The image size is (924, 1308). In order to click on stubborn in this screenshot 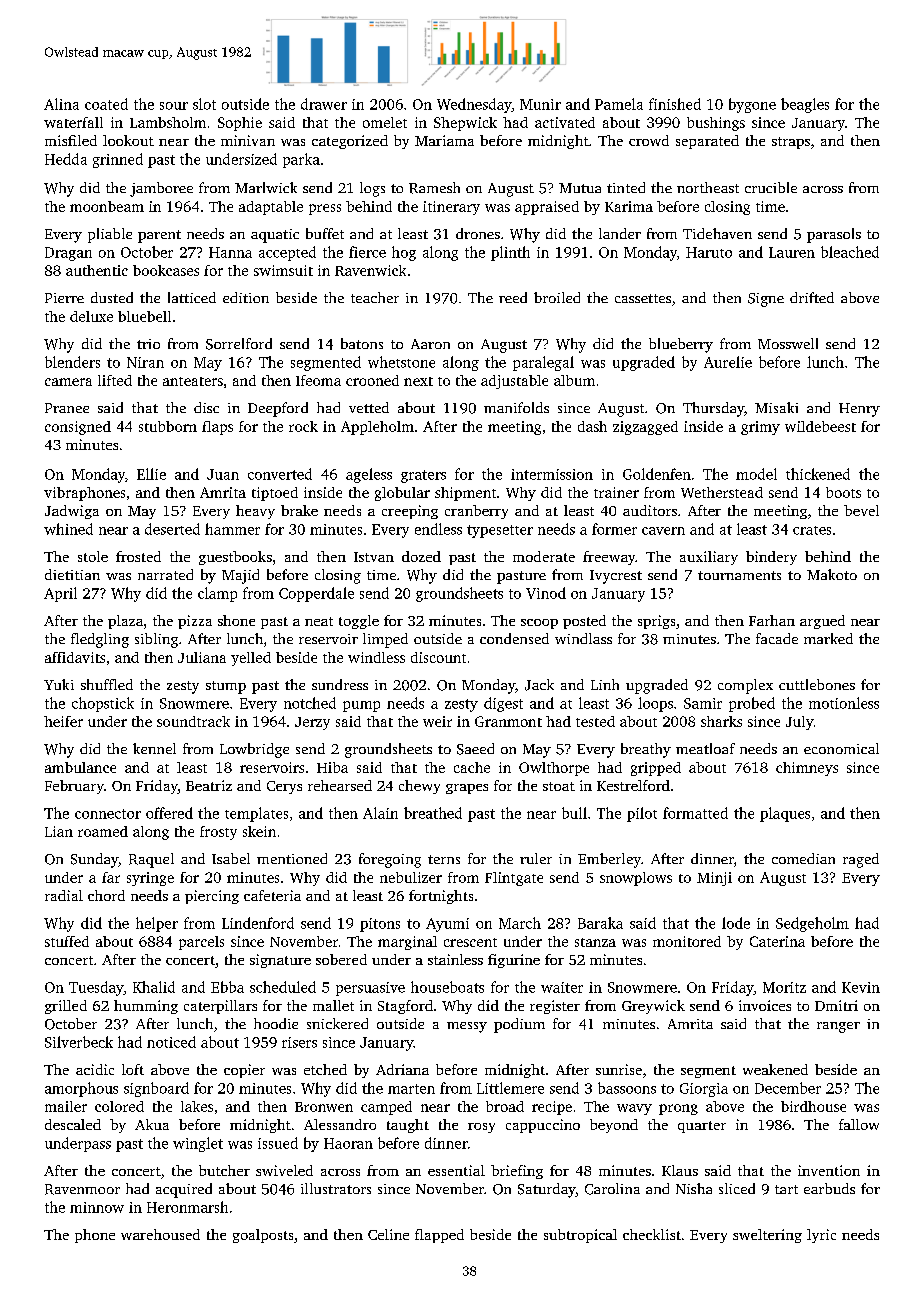, I will do `click(168, 426)`.
